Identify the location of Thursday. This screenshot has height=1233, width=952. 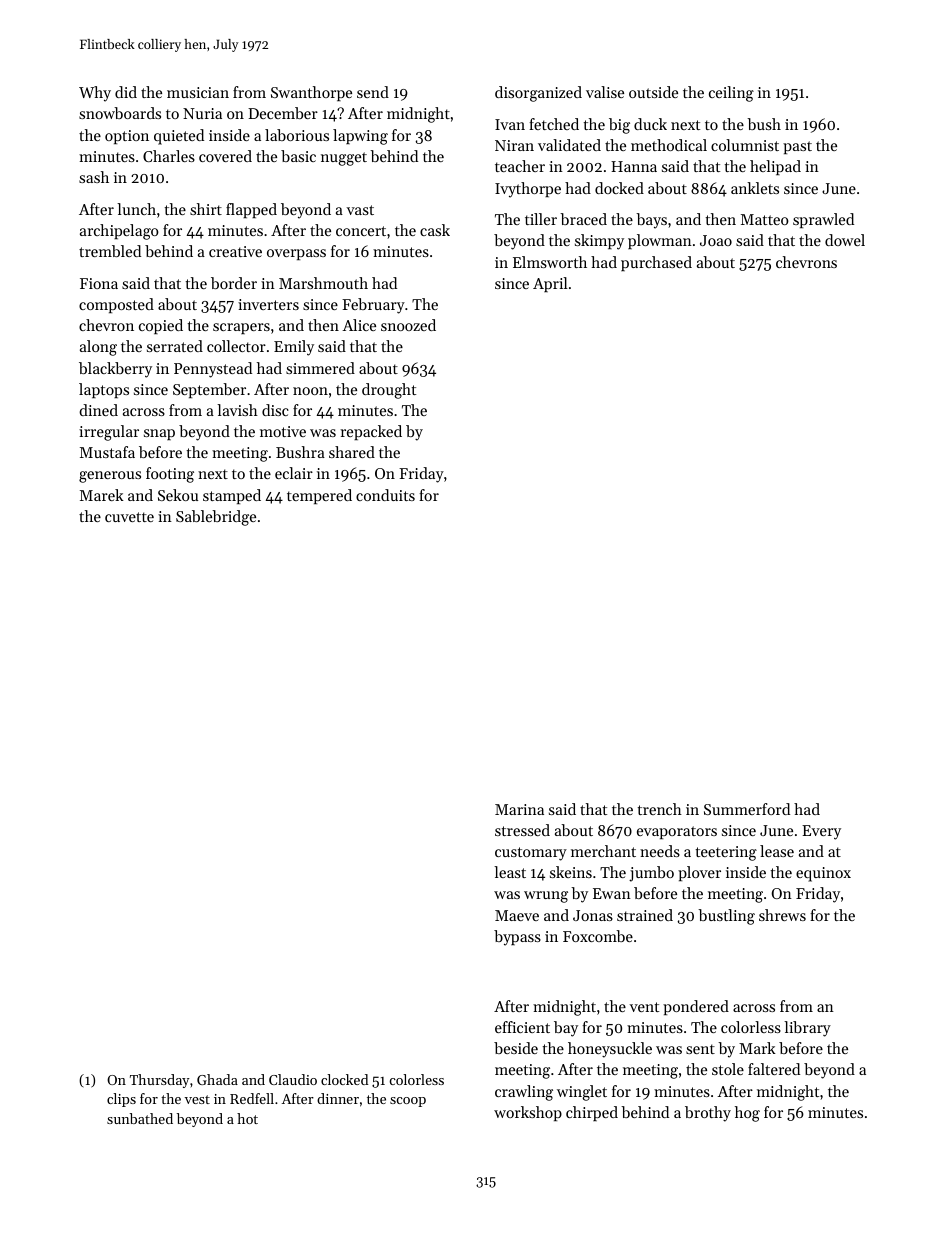
(160, 1081).
